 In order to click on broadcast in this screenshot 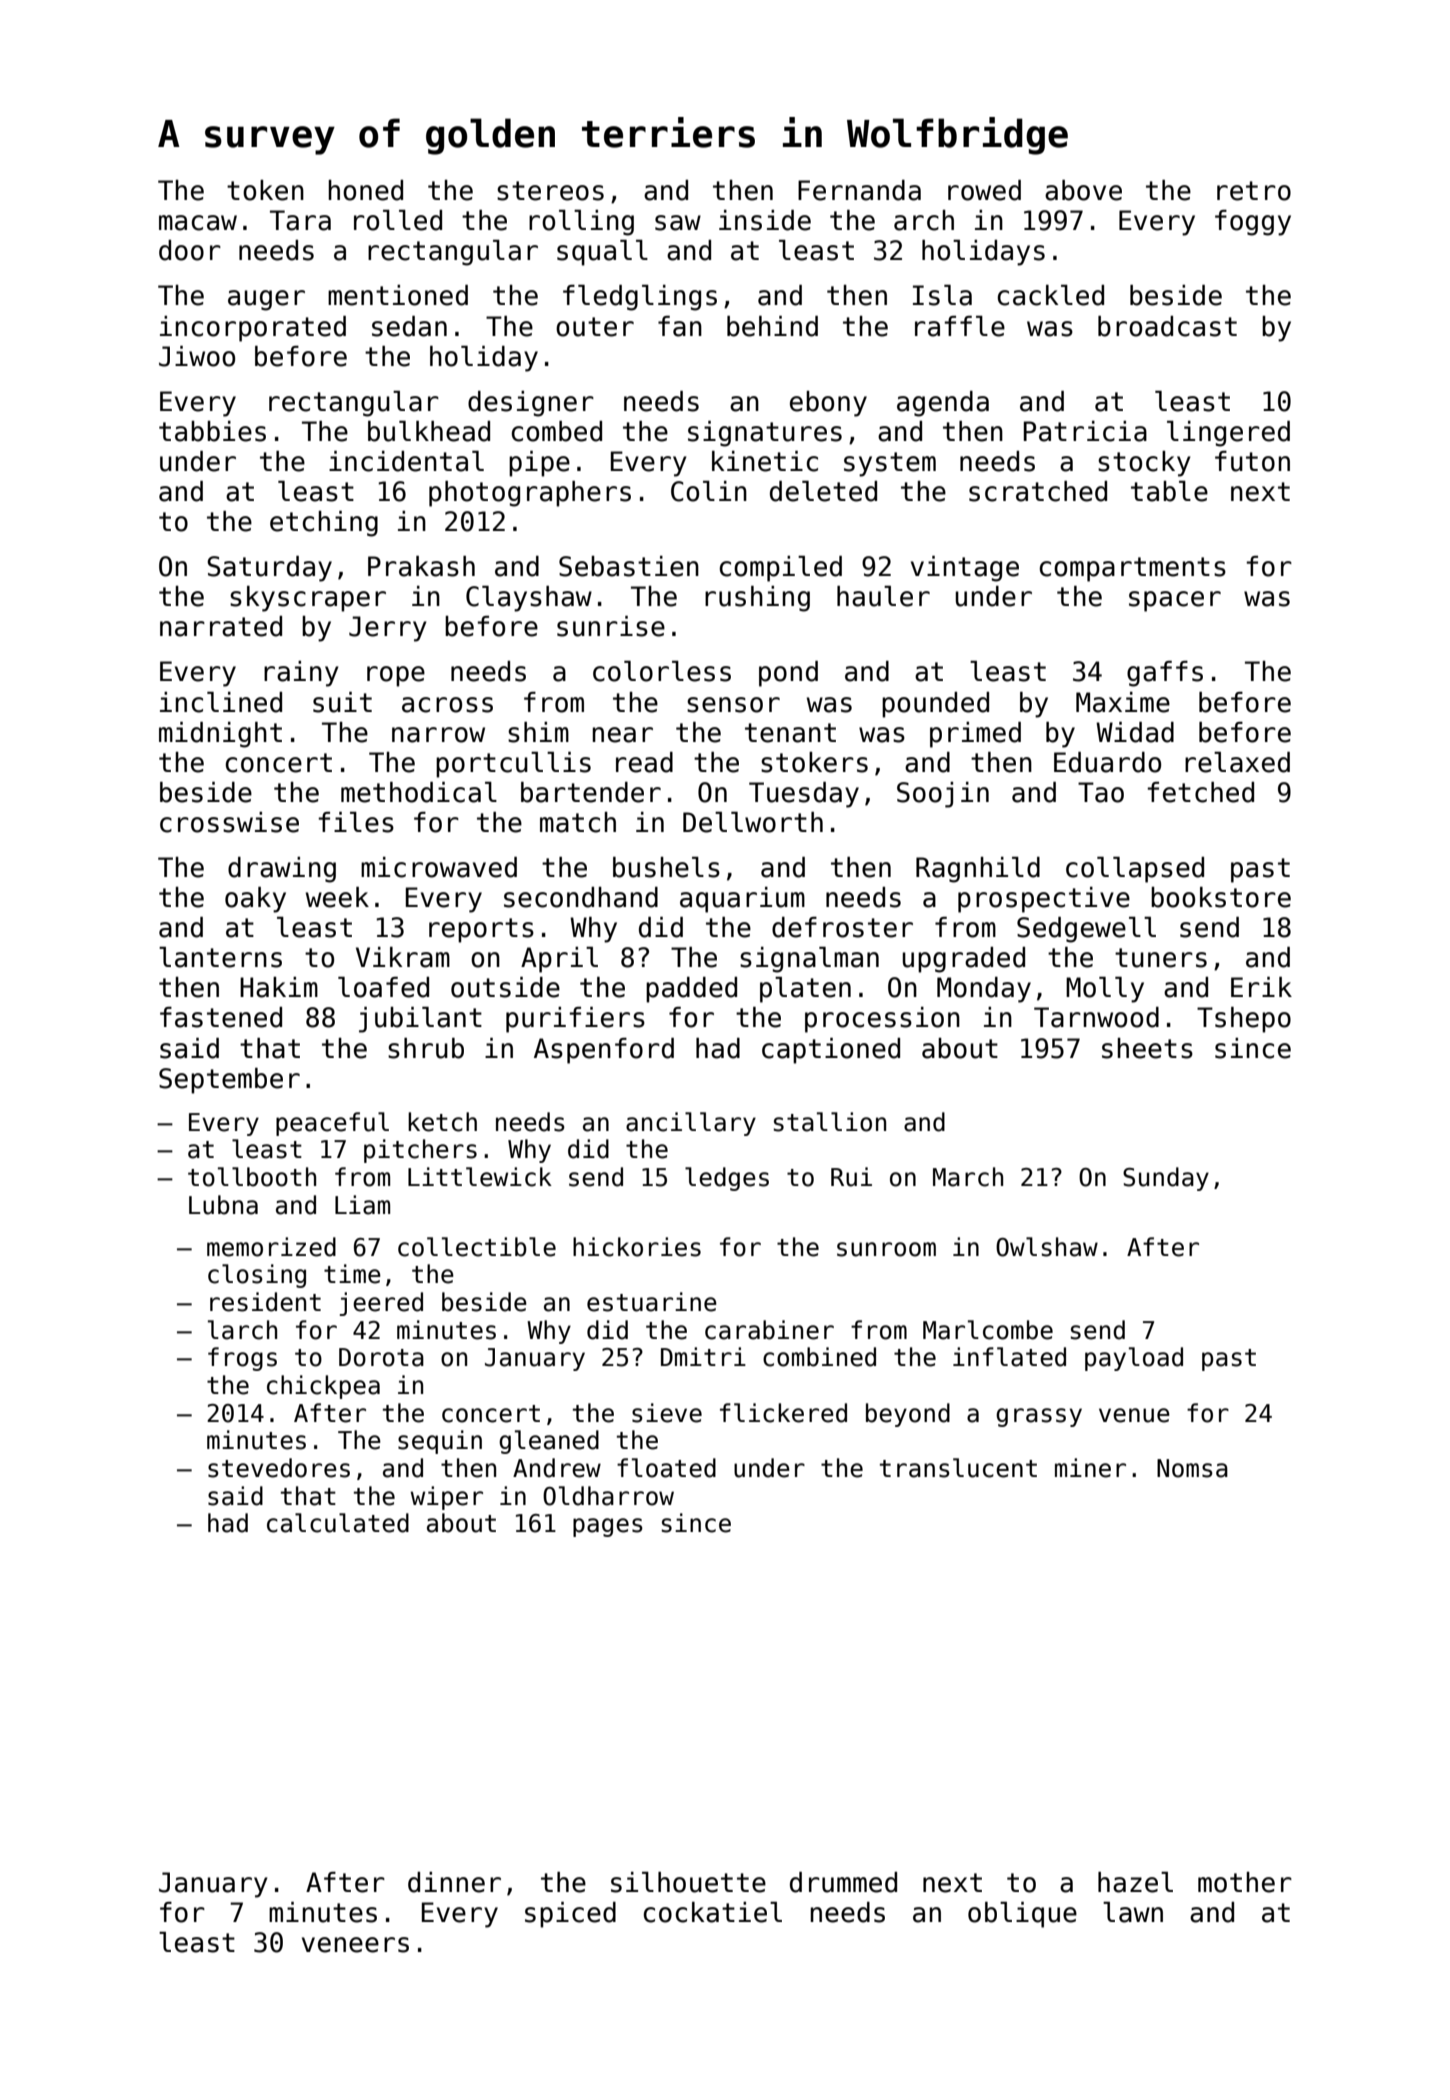, I will do `click(1167, 326)`.
